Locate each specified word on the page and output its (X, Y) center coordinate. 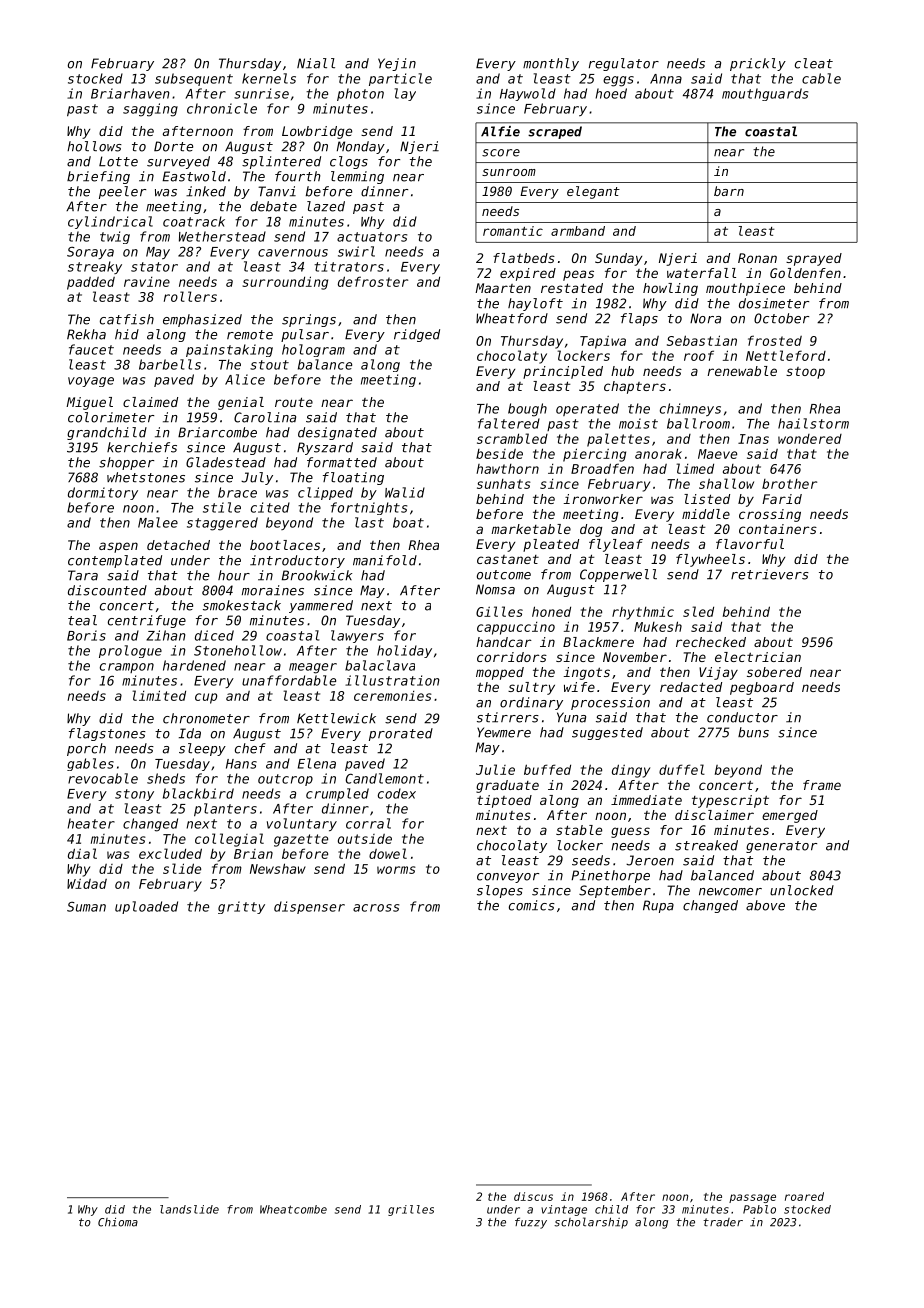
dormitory (103, 493)
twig (115, 237)
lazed (326, 206)
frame (822, 785)
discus (533, 1196)
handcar (504, 642)
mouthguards (765, 94)
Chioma (118, 1222)
